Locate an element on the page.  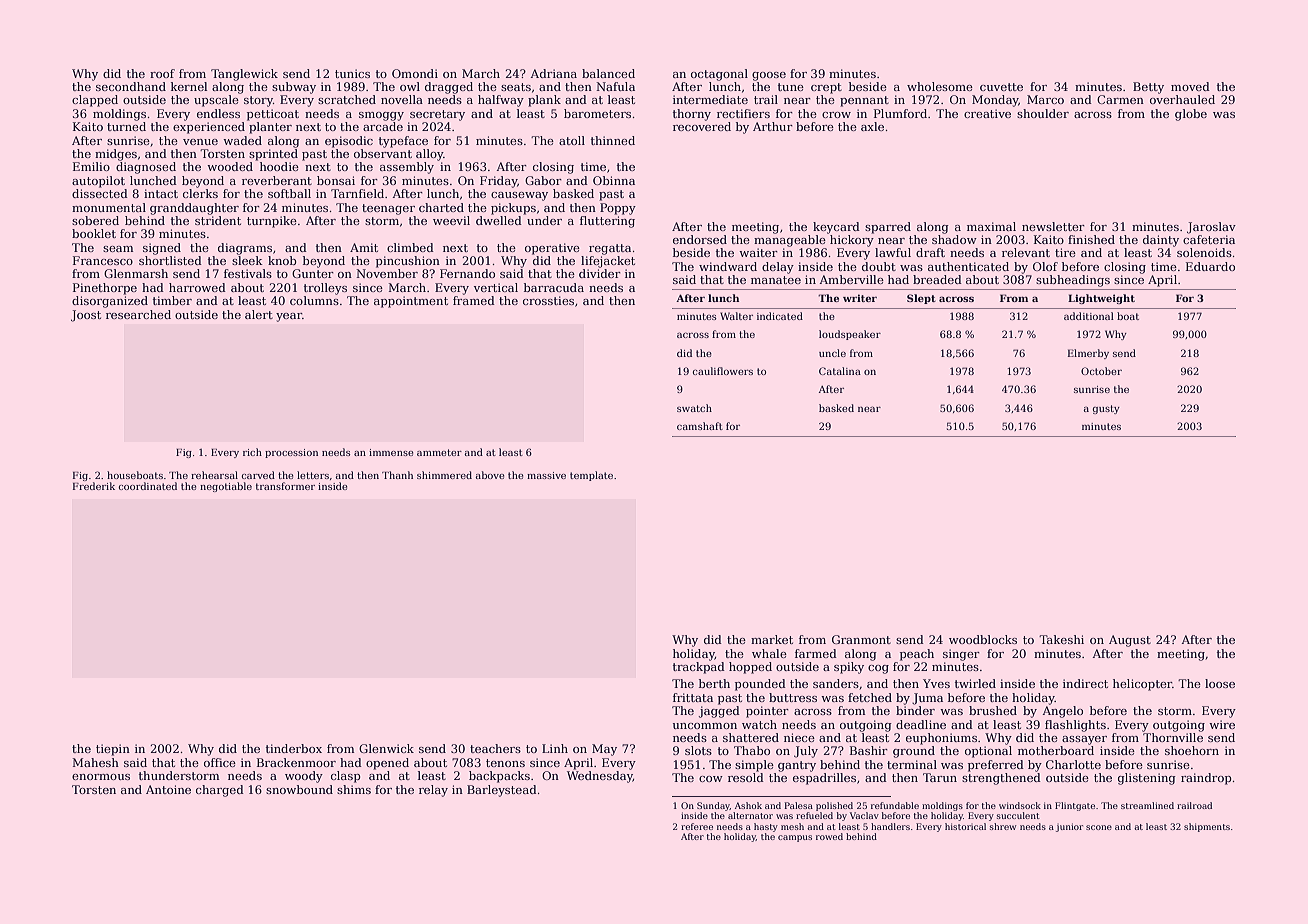
additional is located at coordinates (1089, 316).
